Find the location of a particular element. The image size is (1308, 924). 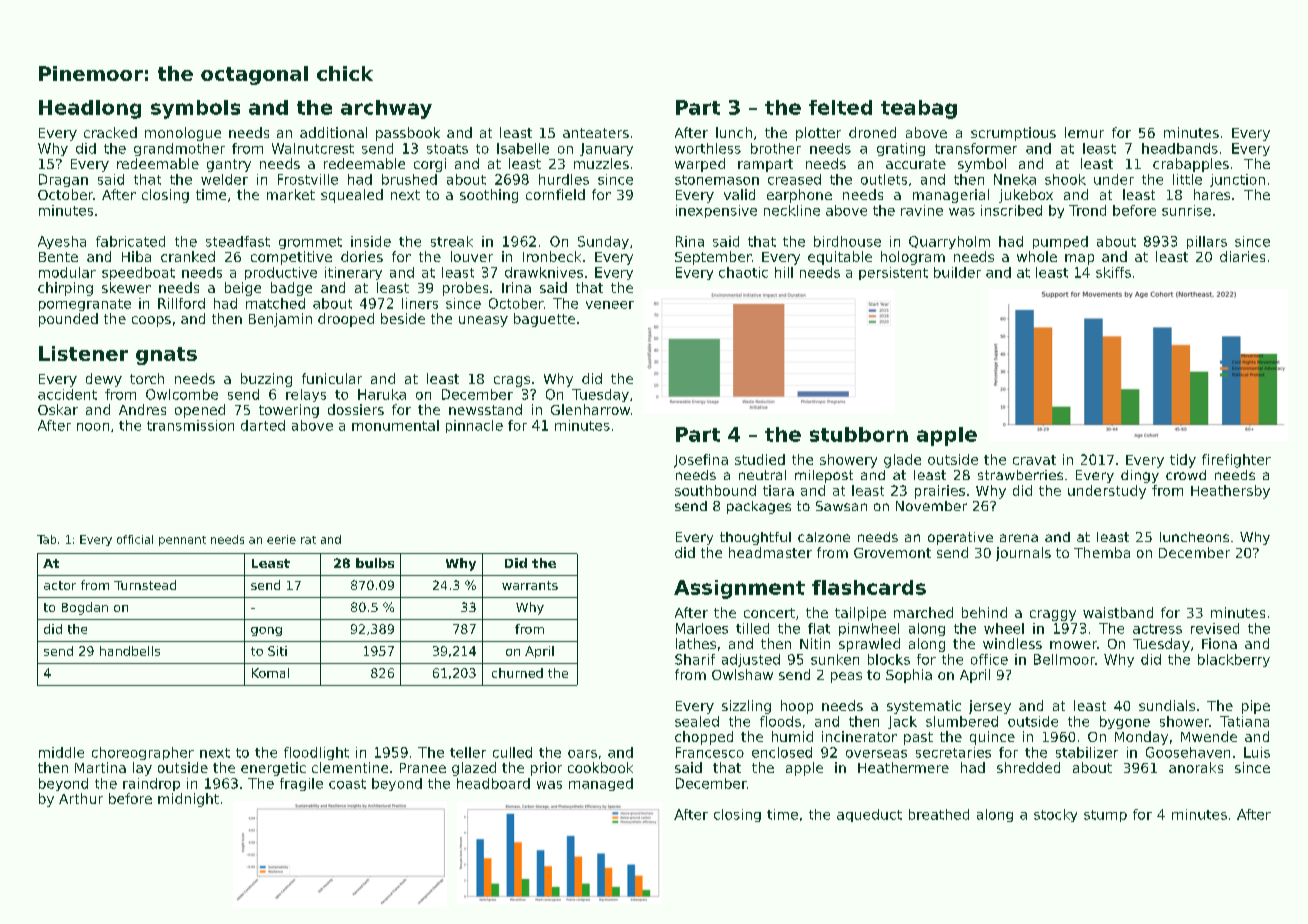

arena is located at coordinates (1019, 538).
